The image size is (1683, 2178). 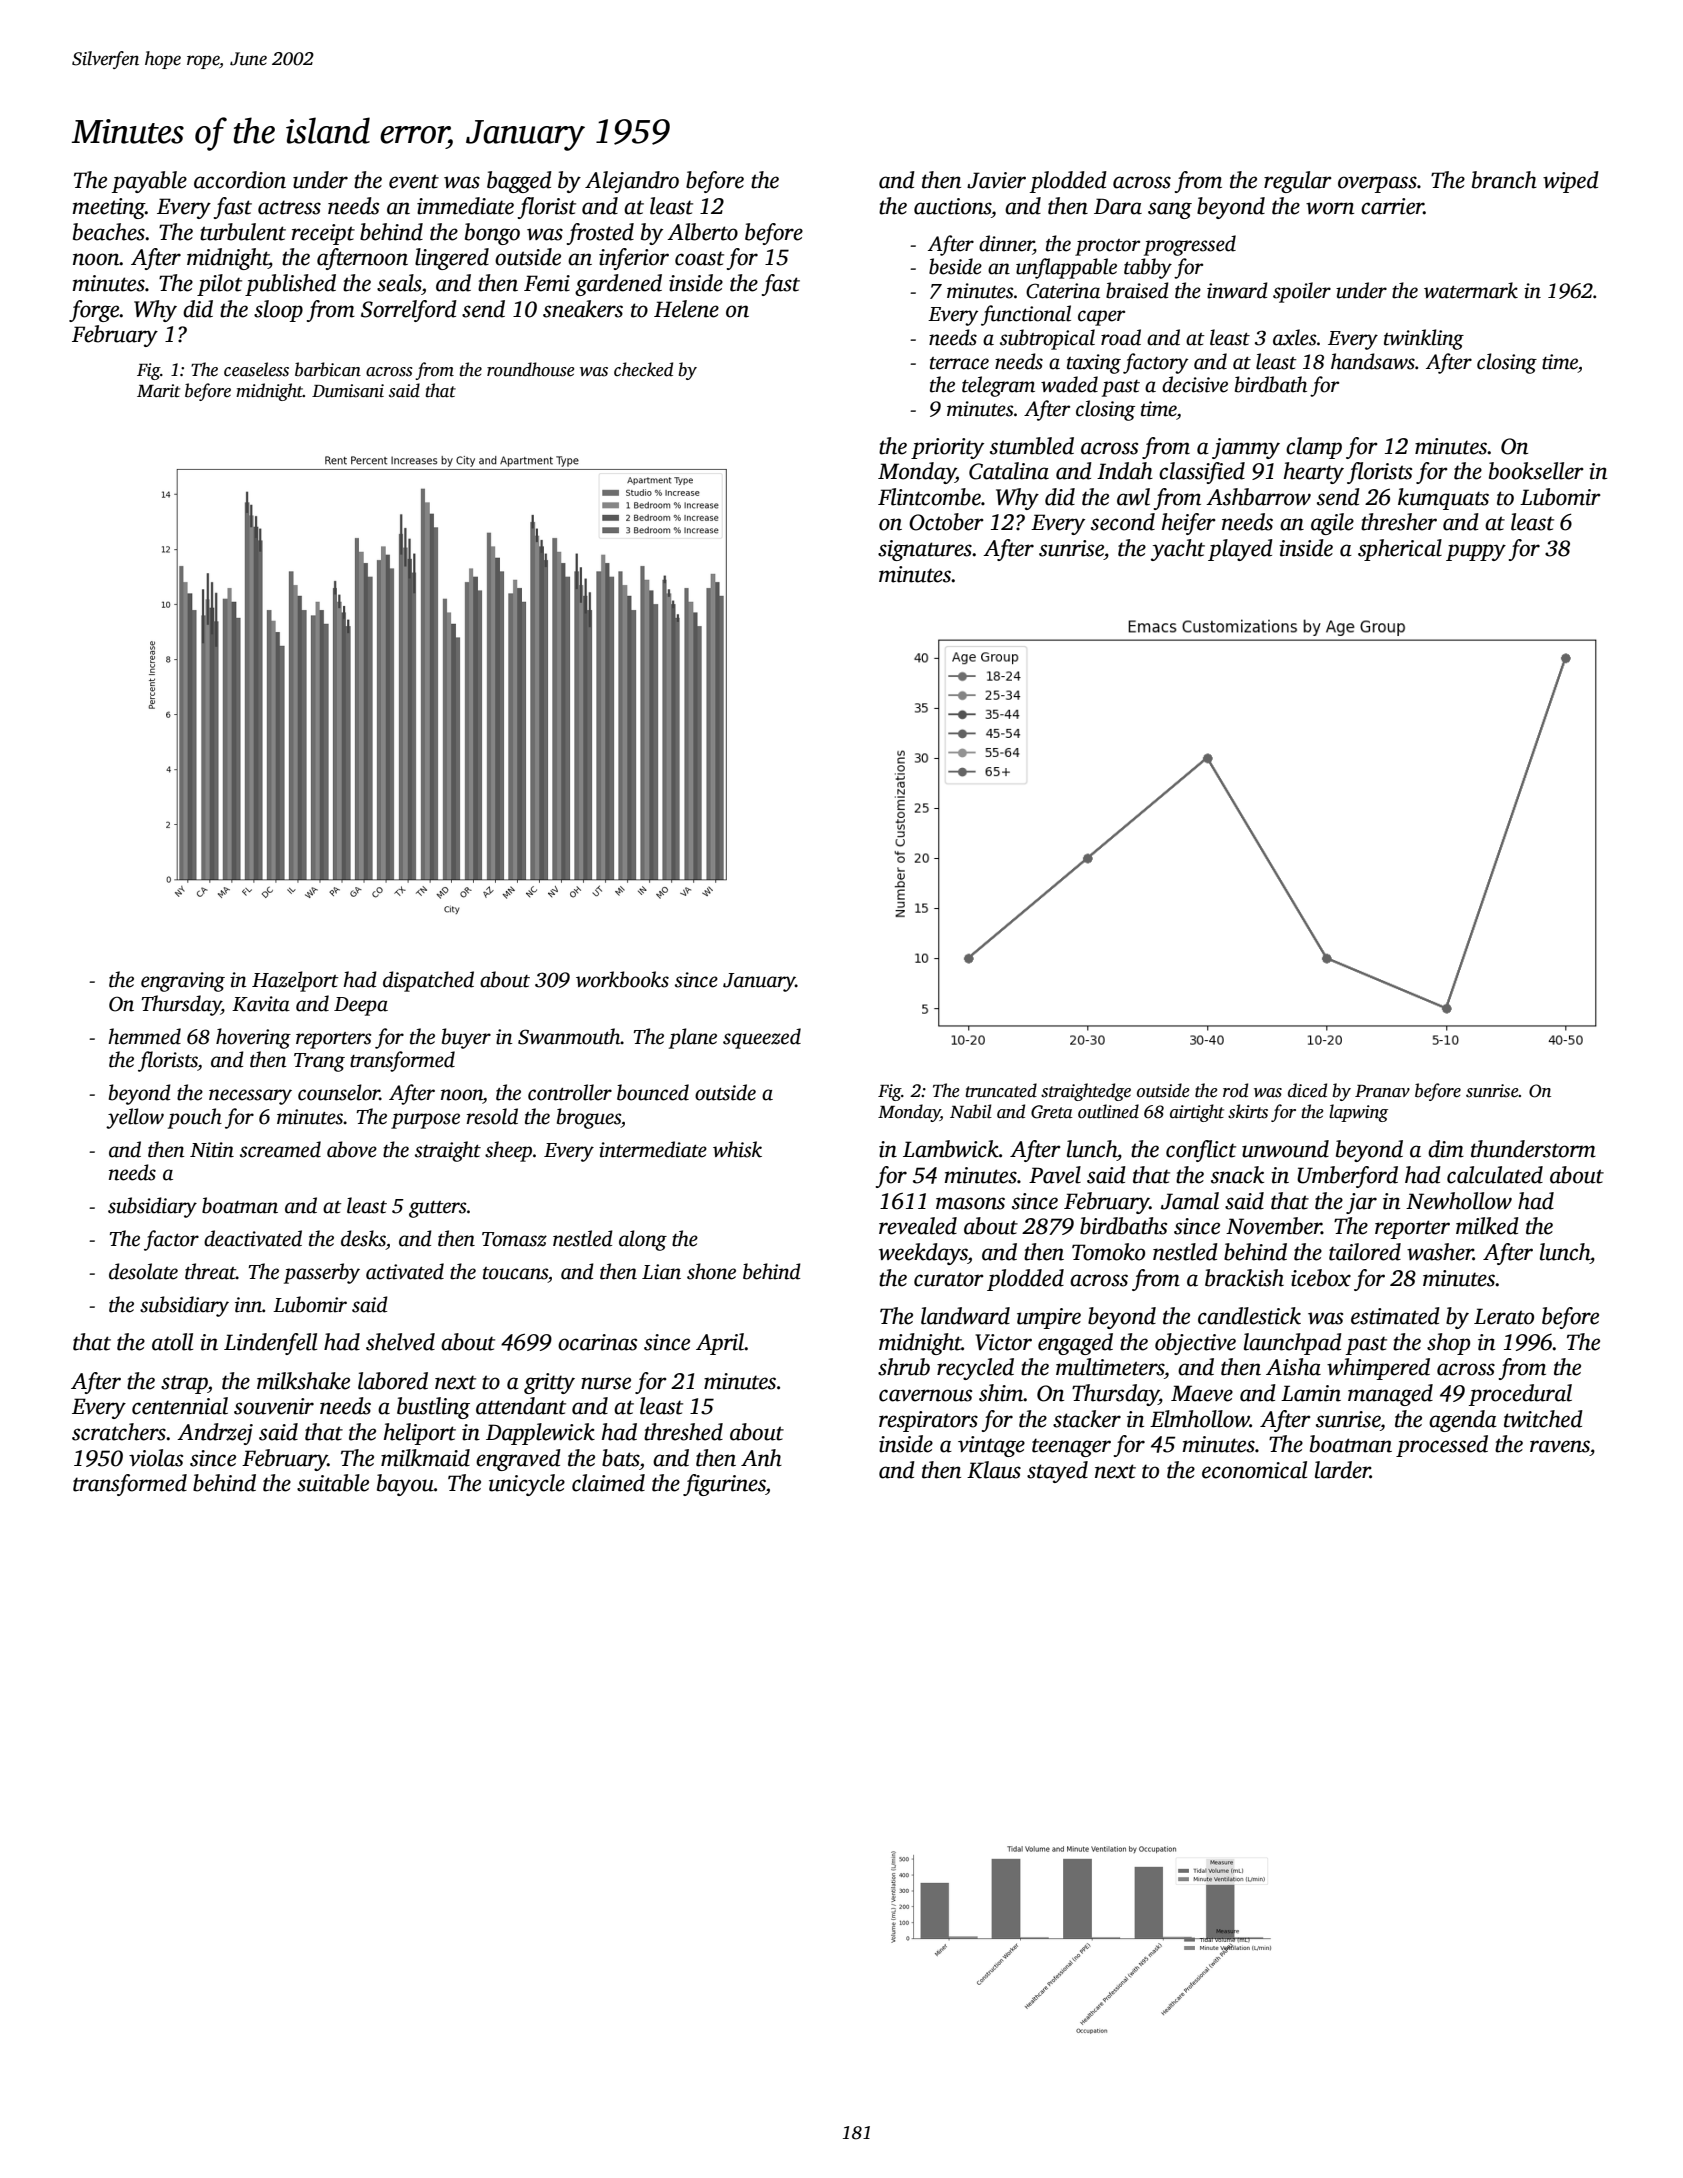 I want to click on Andrzej, so click(x=215, y=1434).
